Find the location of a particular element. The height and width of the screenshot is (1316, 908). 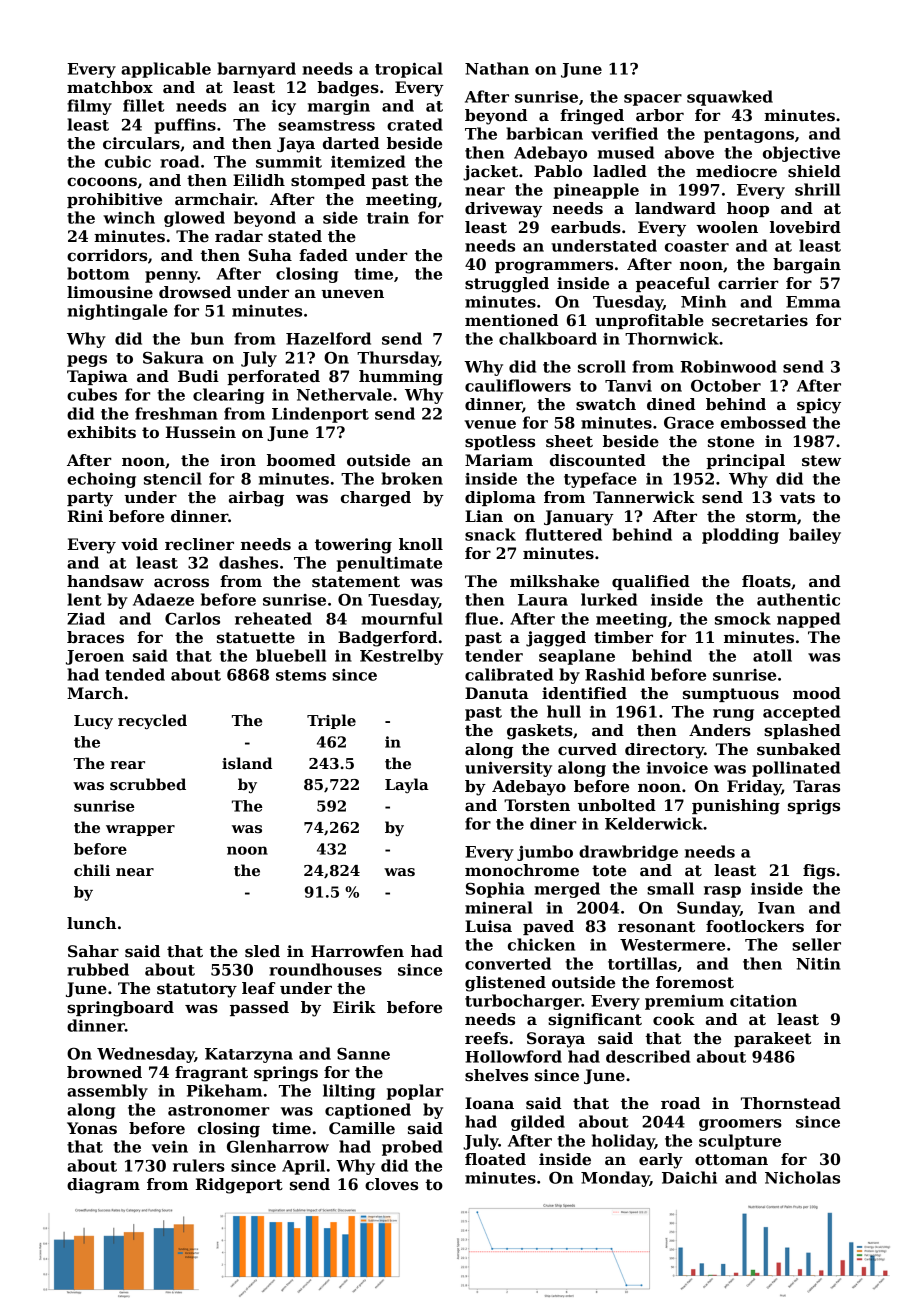

cauliflowers is located at coordinates (518, 385).
